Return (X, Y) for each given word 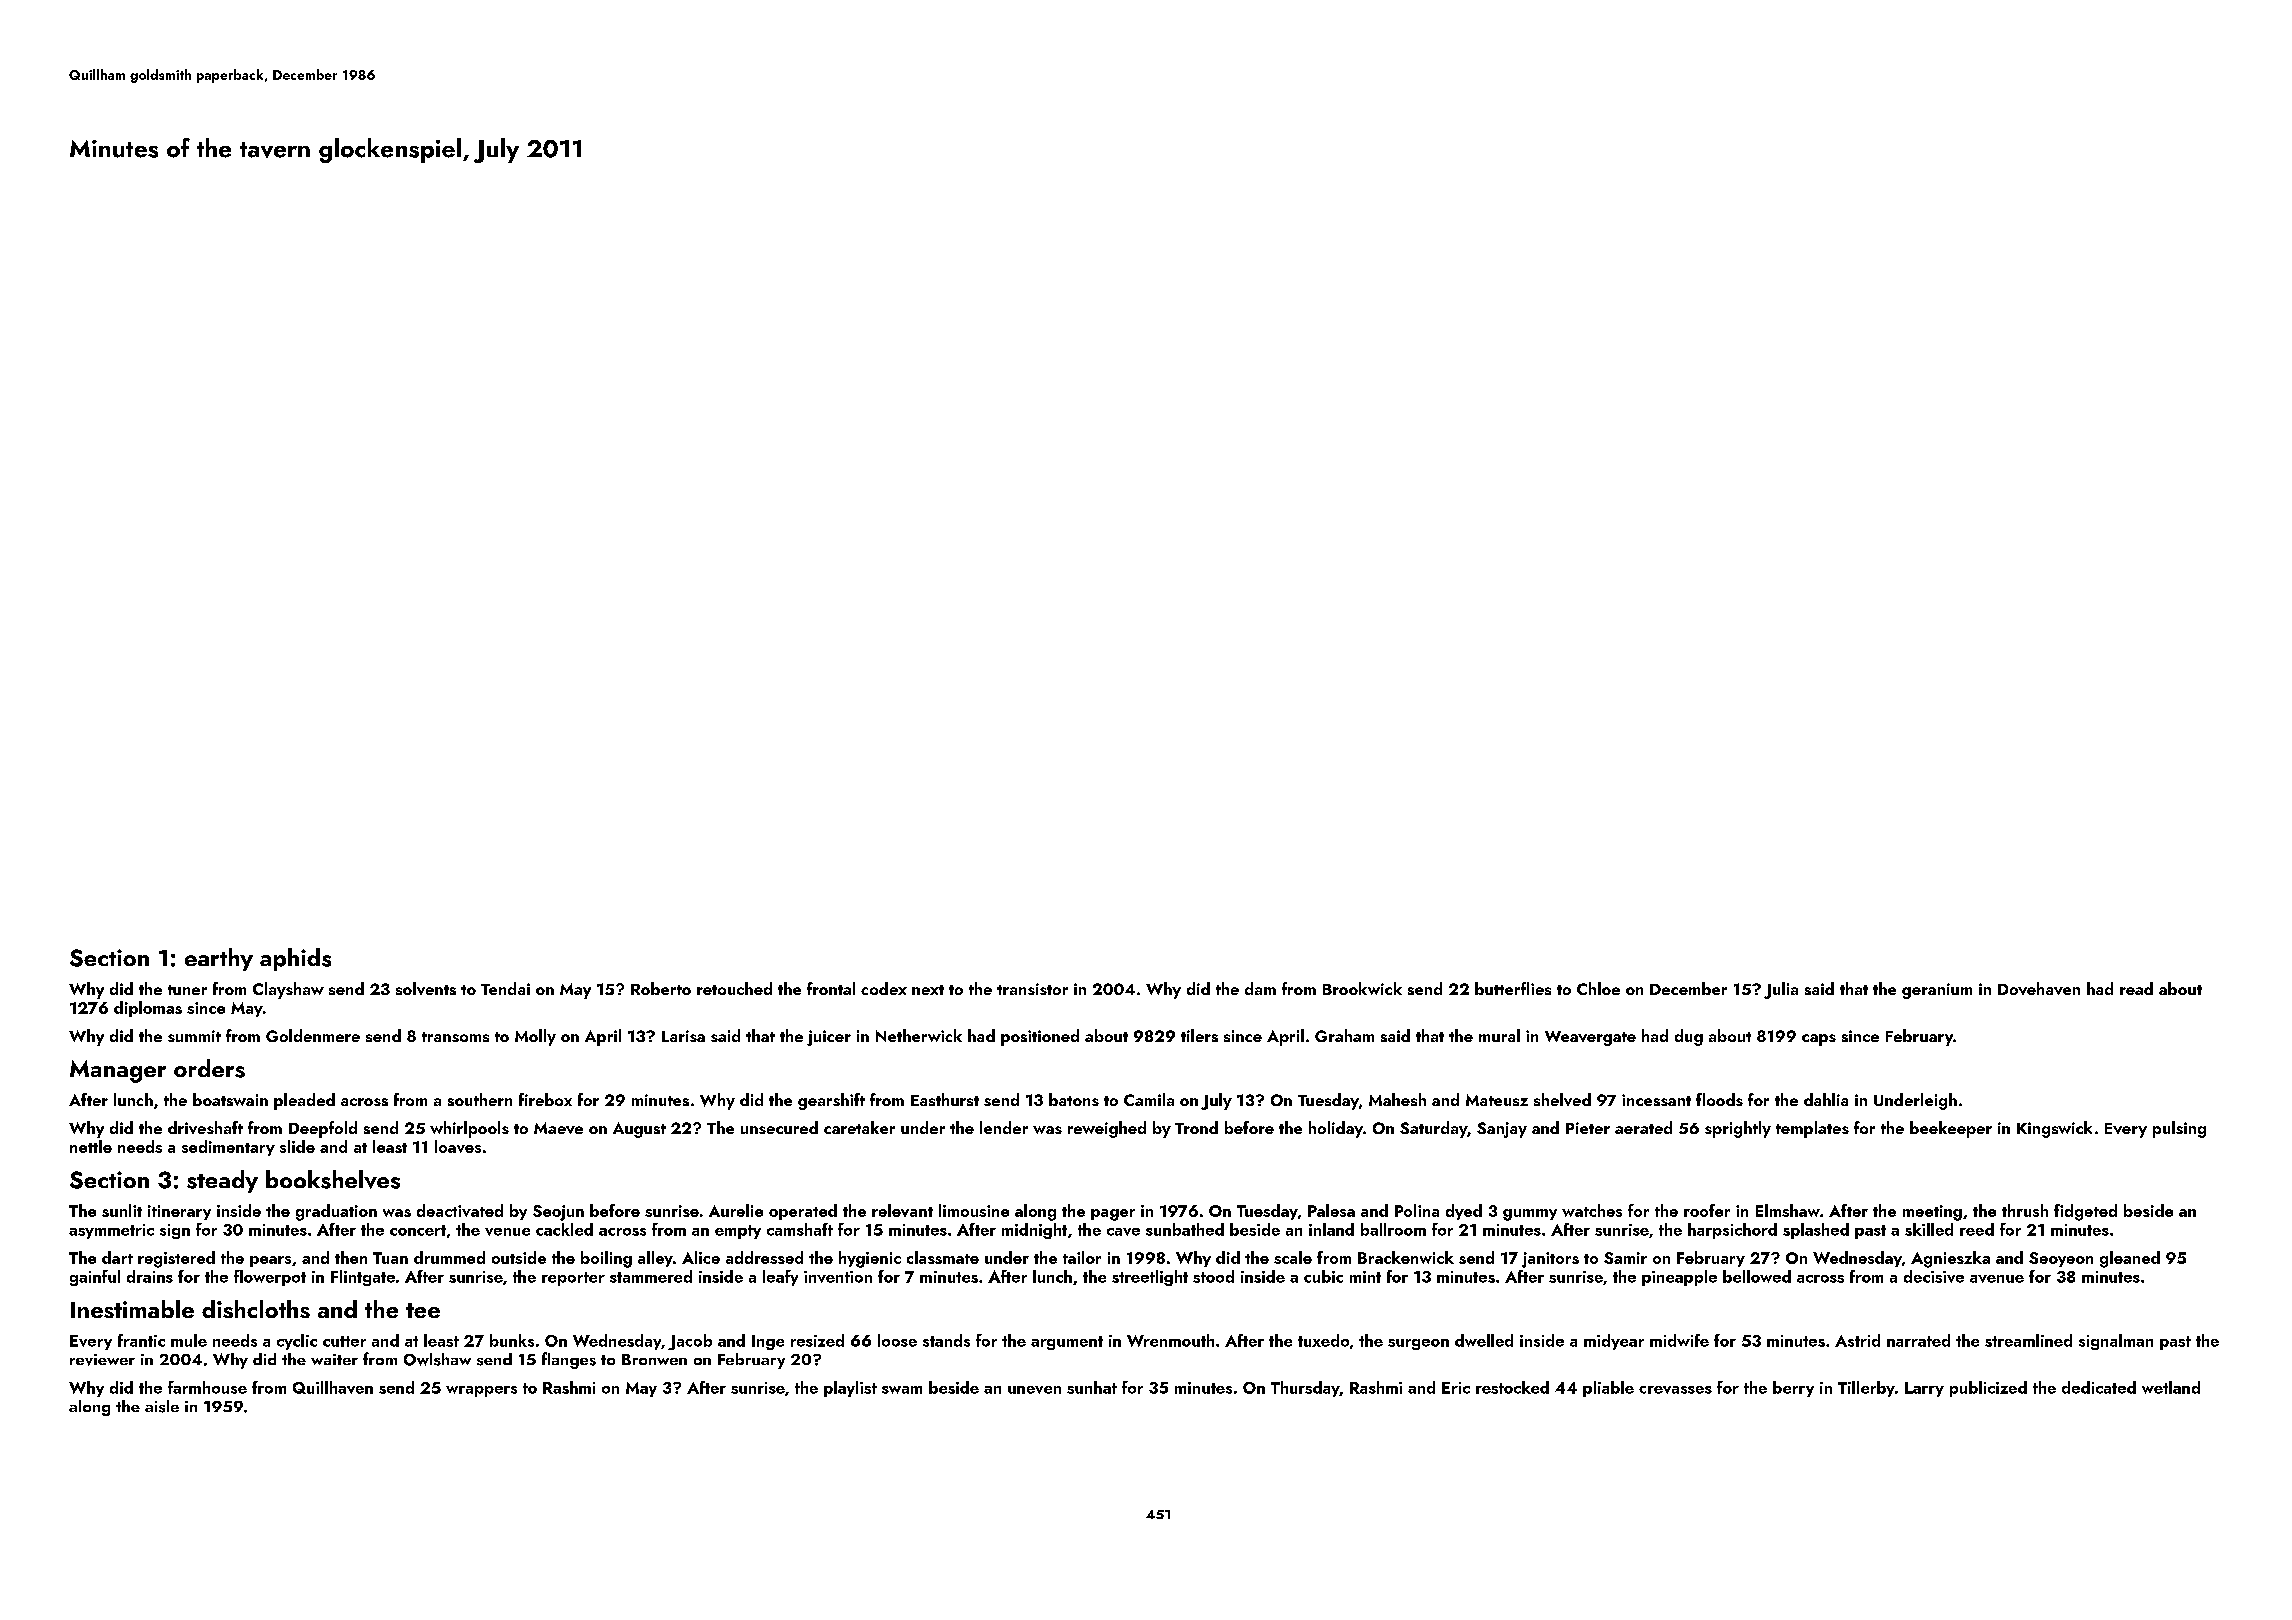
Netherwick (919, 1035)
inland (1331, 1229)
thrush (2025, 1210)
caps (1819, 1040)
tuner (187, 990)
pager (1113, 1215)
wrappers (481, 1391)
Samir (1625, 1258)
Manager (118, 1071)
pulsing (2179, 1129)
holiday (1336, 1129)
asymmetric (111, 1231)
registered (176, 1259)
